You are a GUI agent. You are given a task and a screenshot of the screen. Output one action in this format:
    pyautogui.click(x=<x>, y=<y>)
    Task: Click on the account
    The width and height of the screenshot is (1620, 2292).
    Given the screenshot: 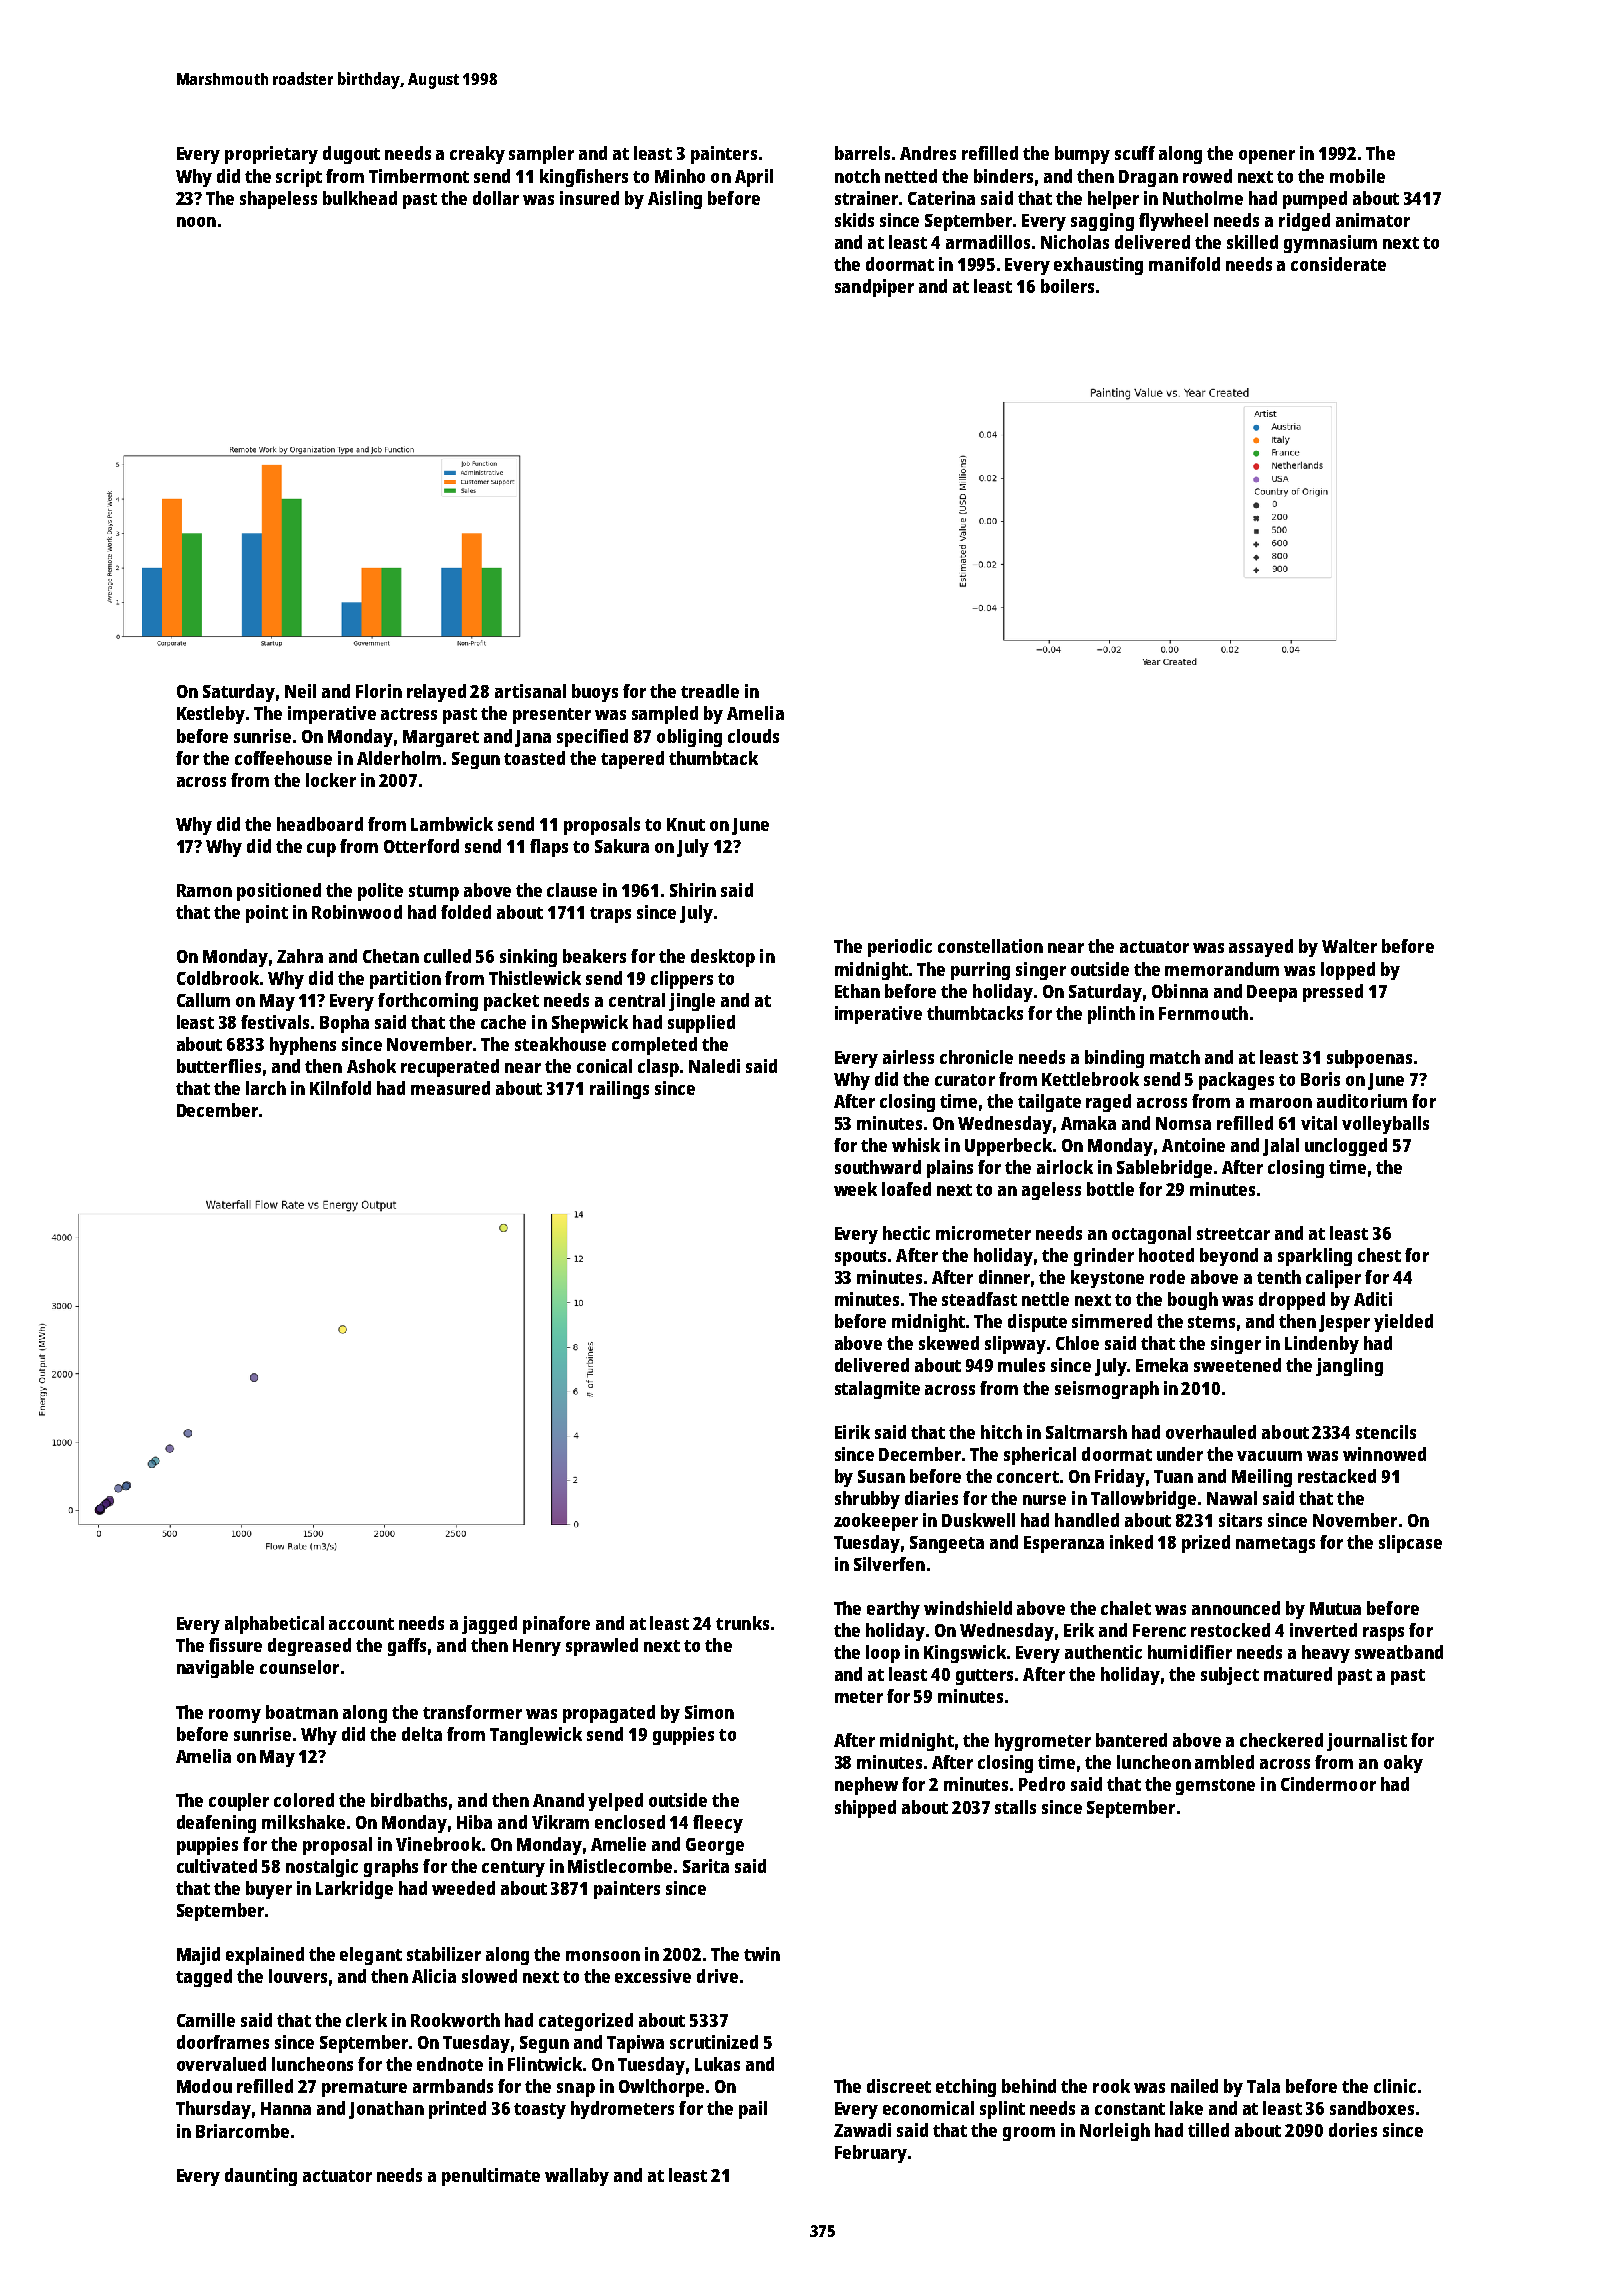 What is the action you would take?
    pyautogui.click(x=361, y=1624)
